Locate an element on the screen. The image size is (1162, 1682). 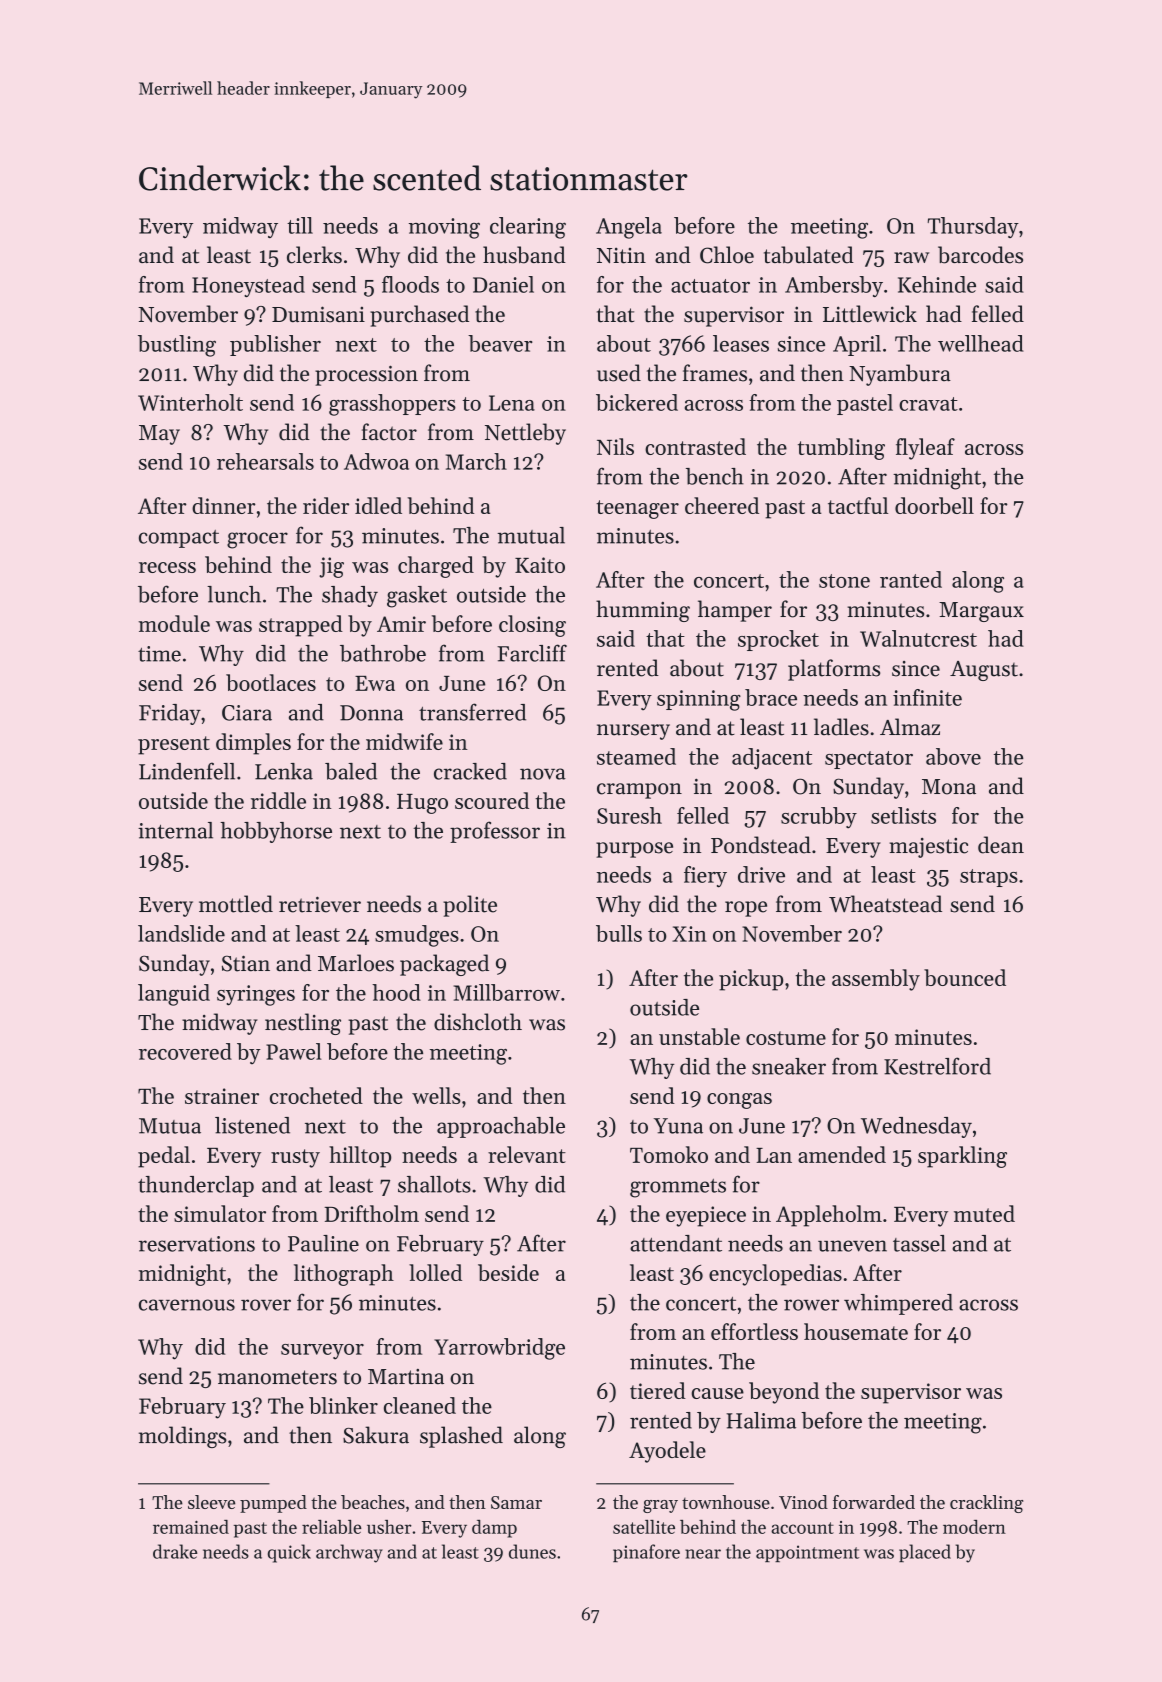
tactful is located at coordinates (858, 505).
